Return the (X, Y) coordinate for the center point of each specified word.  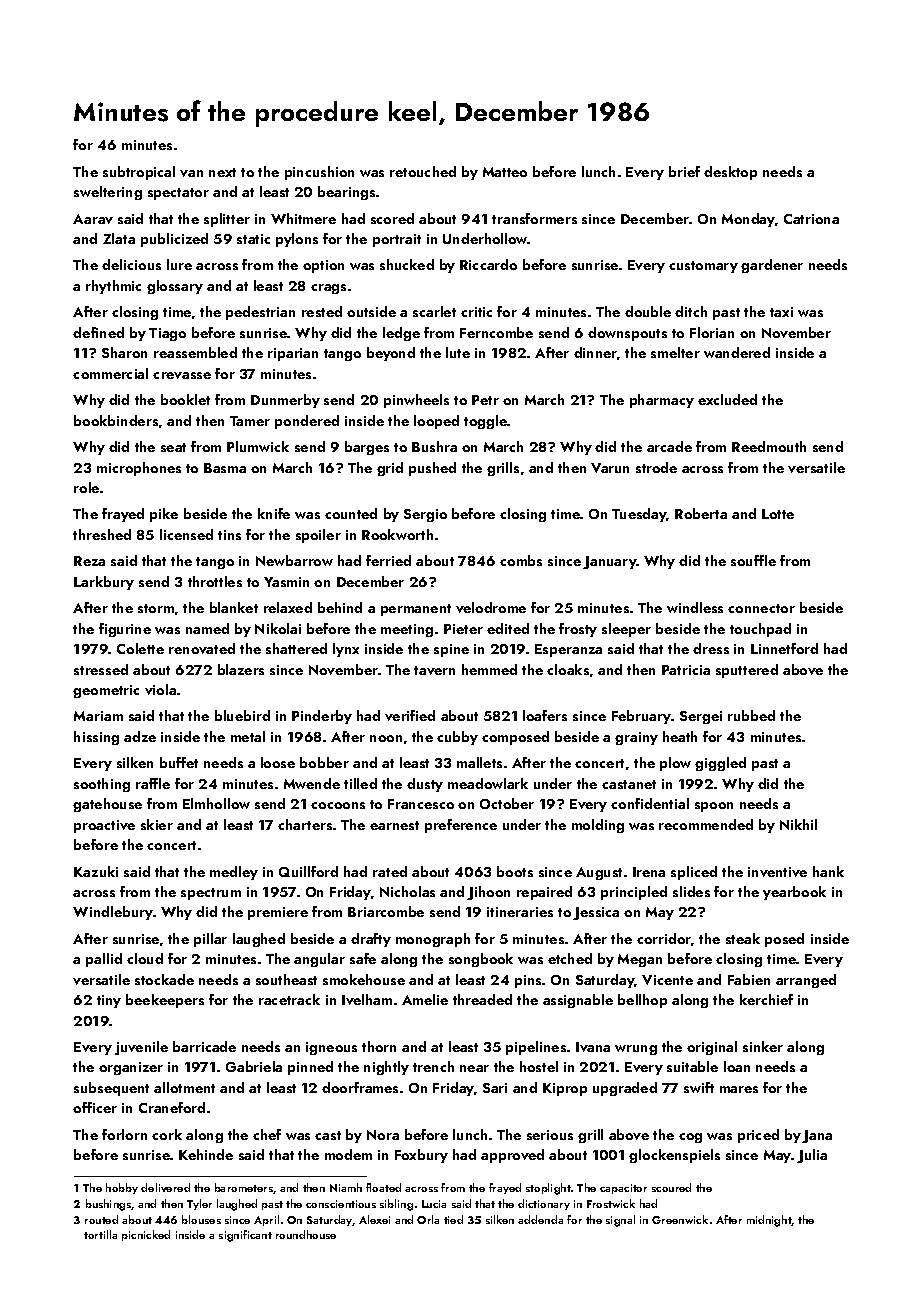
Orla (428, 1219)
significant (245, 1236)
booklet (185, 399)
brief (684, 171)
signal (620, 1221)
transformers (534, 218)
